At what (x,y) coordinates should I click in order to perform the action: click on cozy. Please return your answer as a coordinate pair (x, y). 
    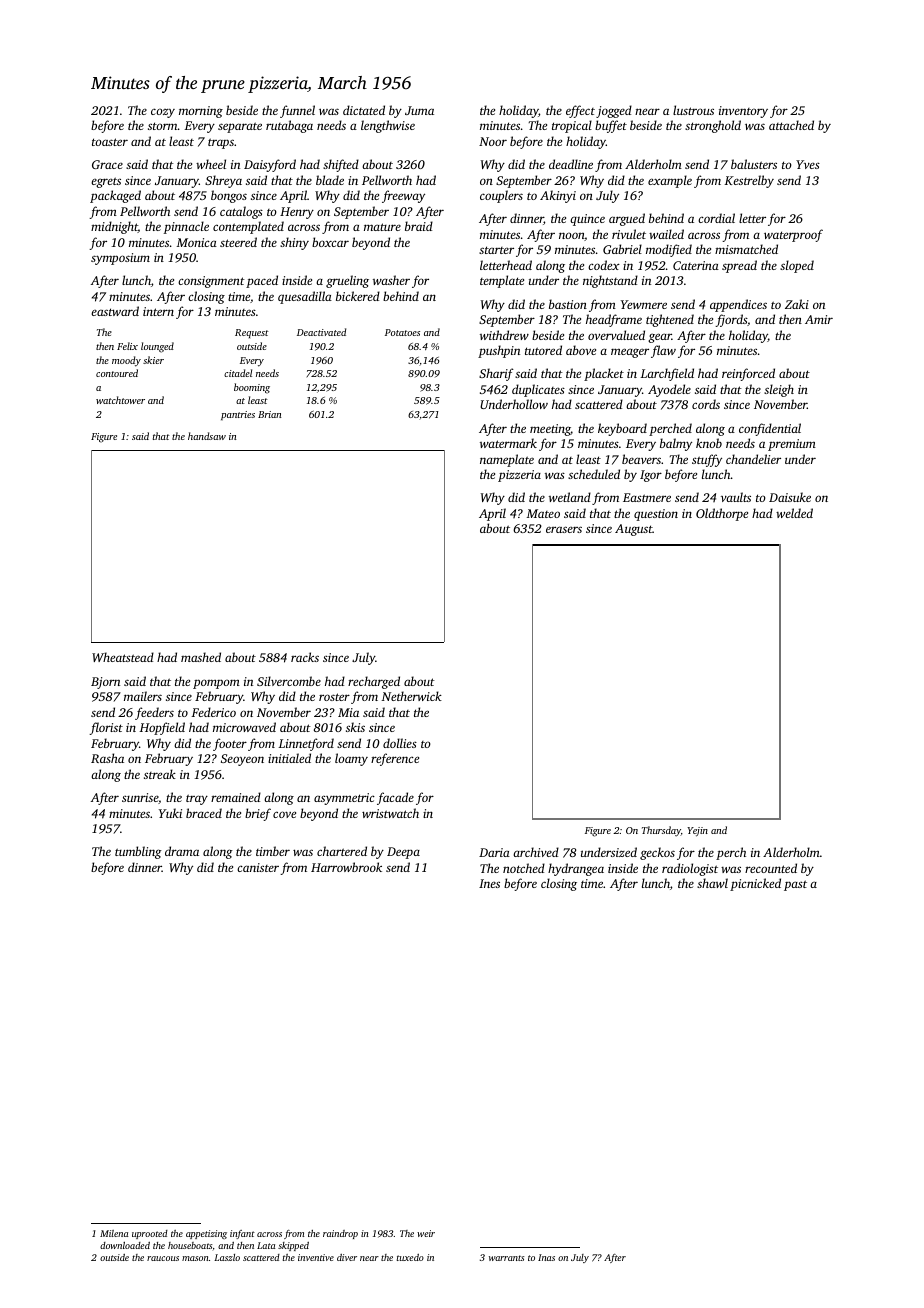
    Looking at the image, I should click on (163, 113).
